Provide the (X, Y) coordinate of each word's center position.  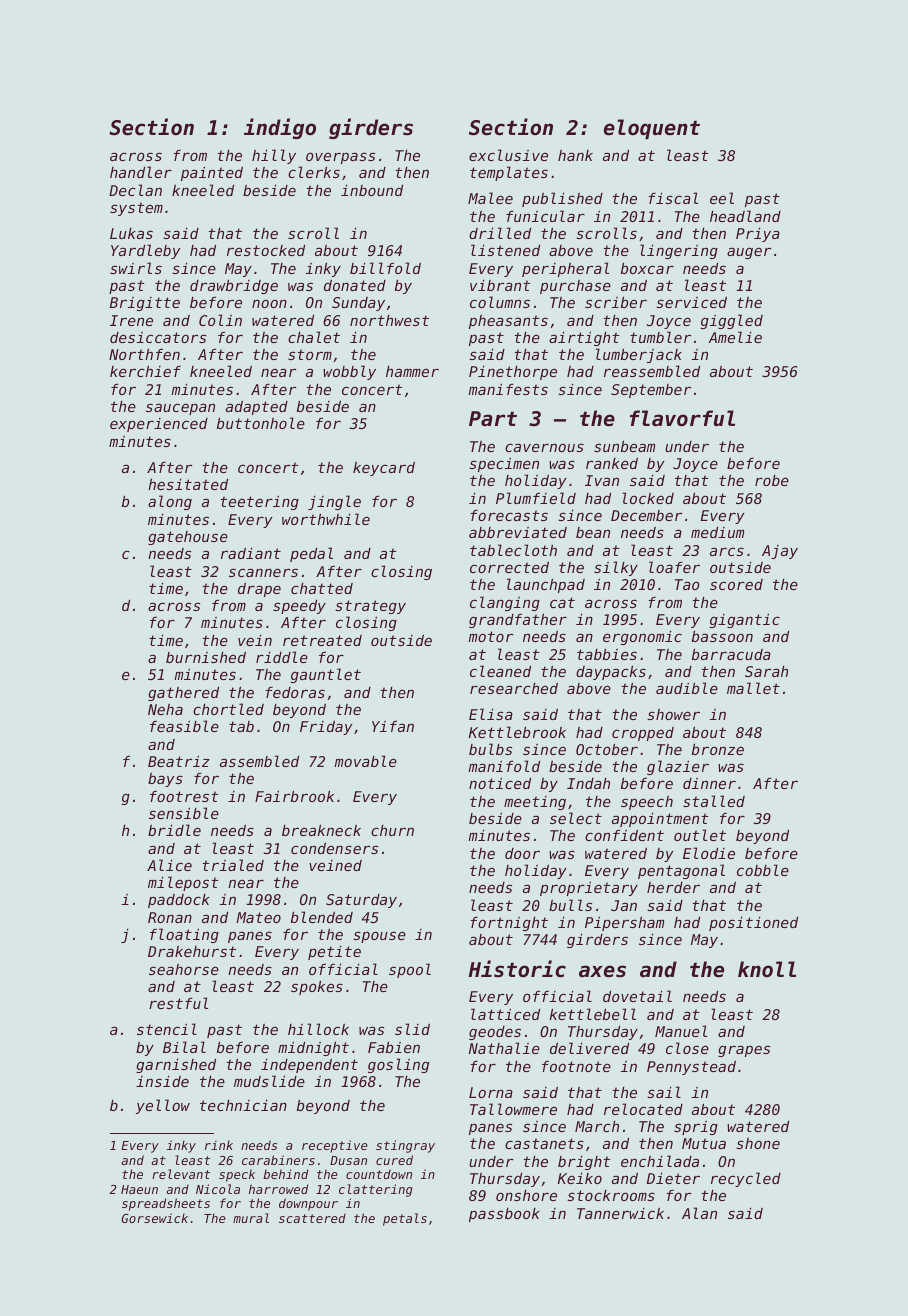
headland (745, 216)
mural (251, 1218)
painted (212, 174)
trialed (233, 865)
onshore (526, 1195)
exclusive (508, 155)
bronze (718, 749)
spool (410, 970)
